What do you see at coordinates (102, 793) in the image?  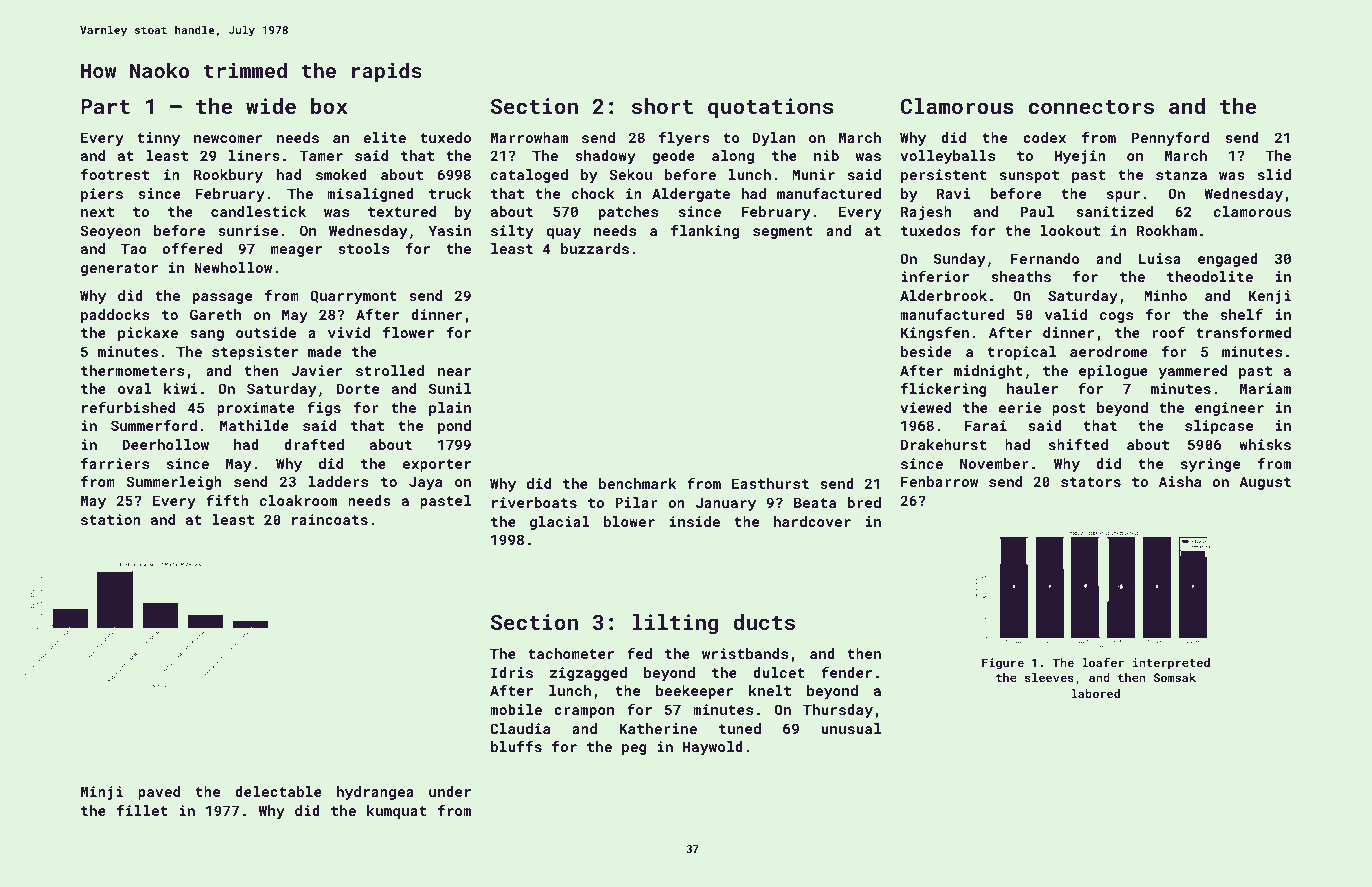 I see `Minji` at bounding box center [102, 793].
